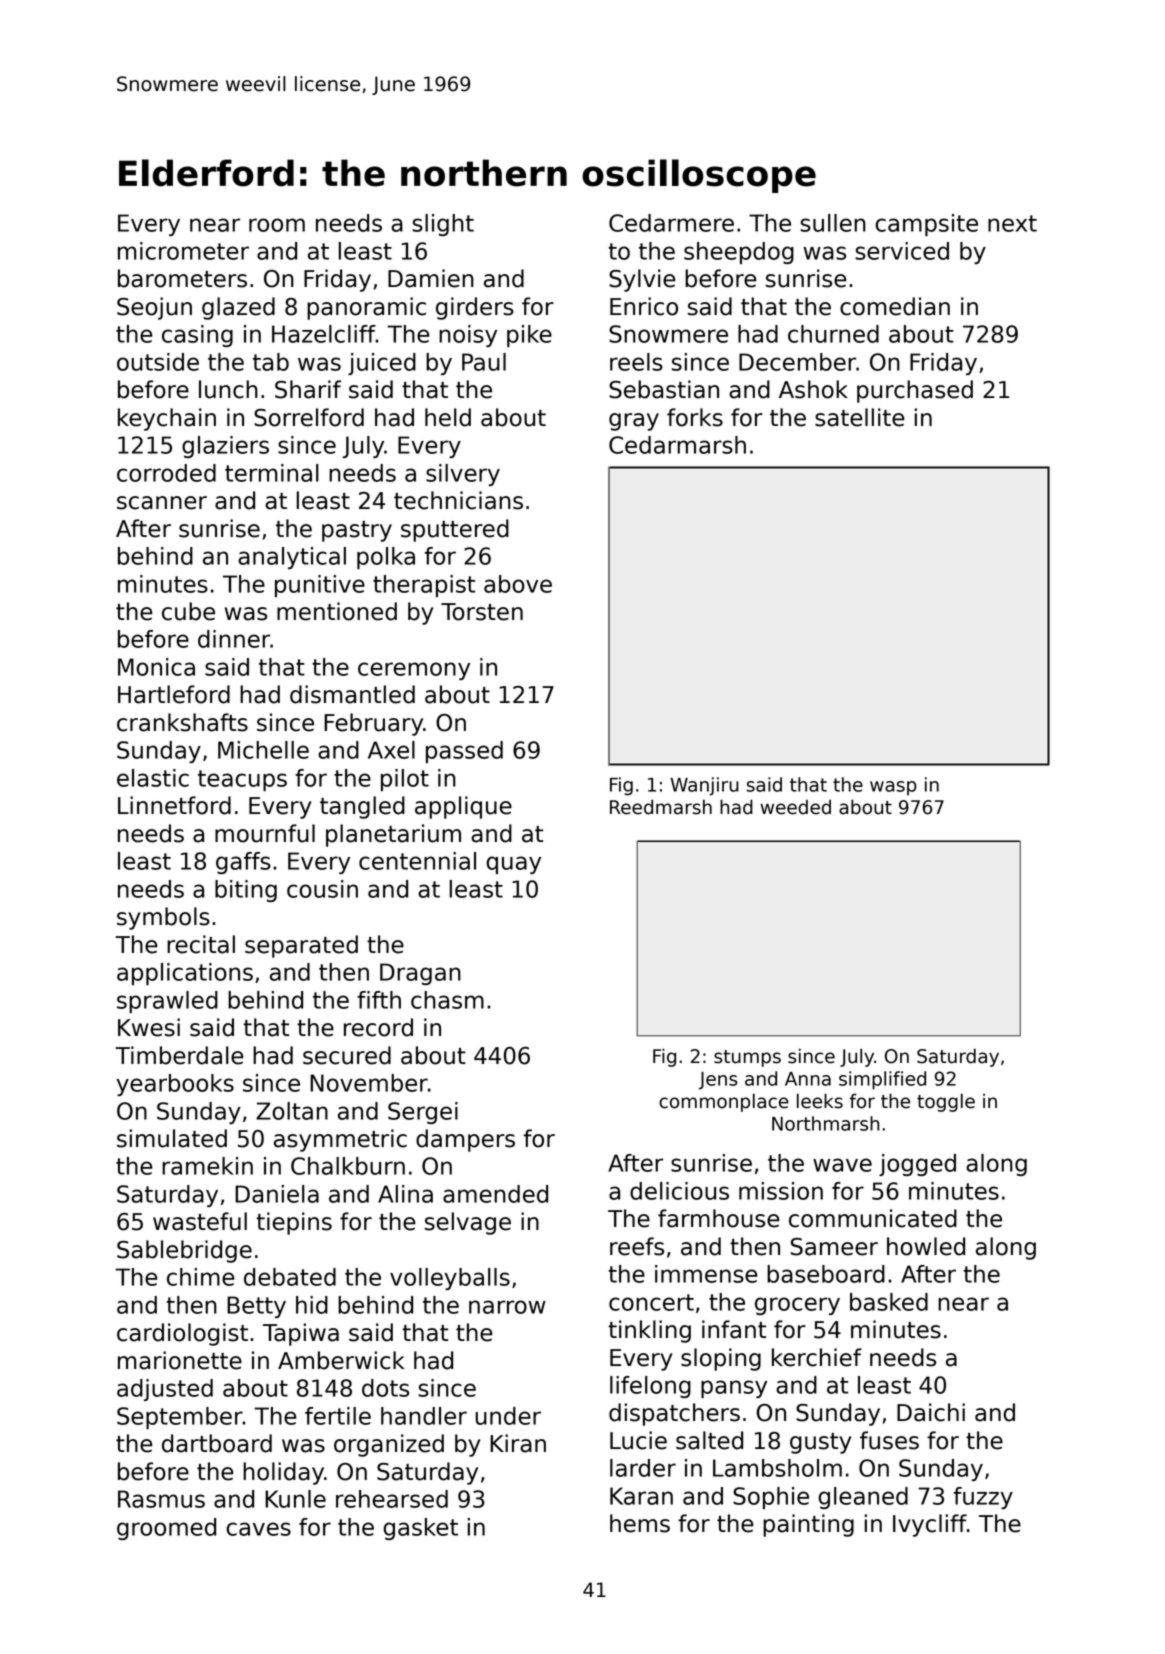 The width and height of the page is (1165, 1654). Describe the element at coordinates (671, 223) in the page. I see `Cedarmere` at that location.
